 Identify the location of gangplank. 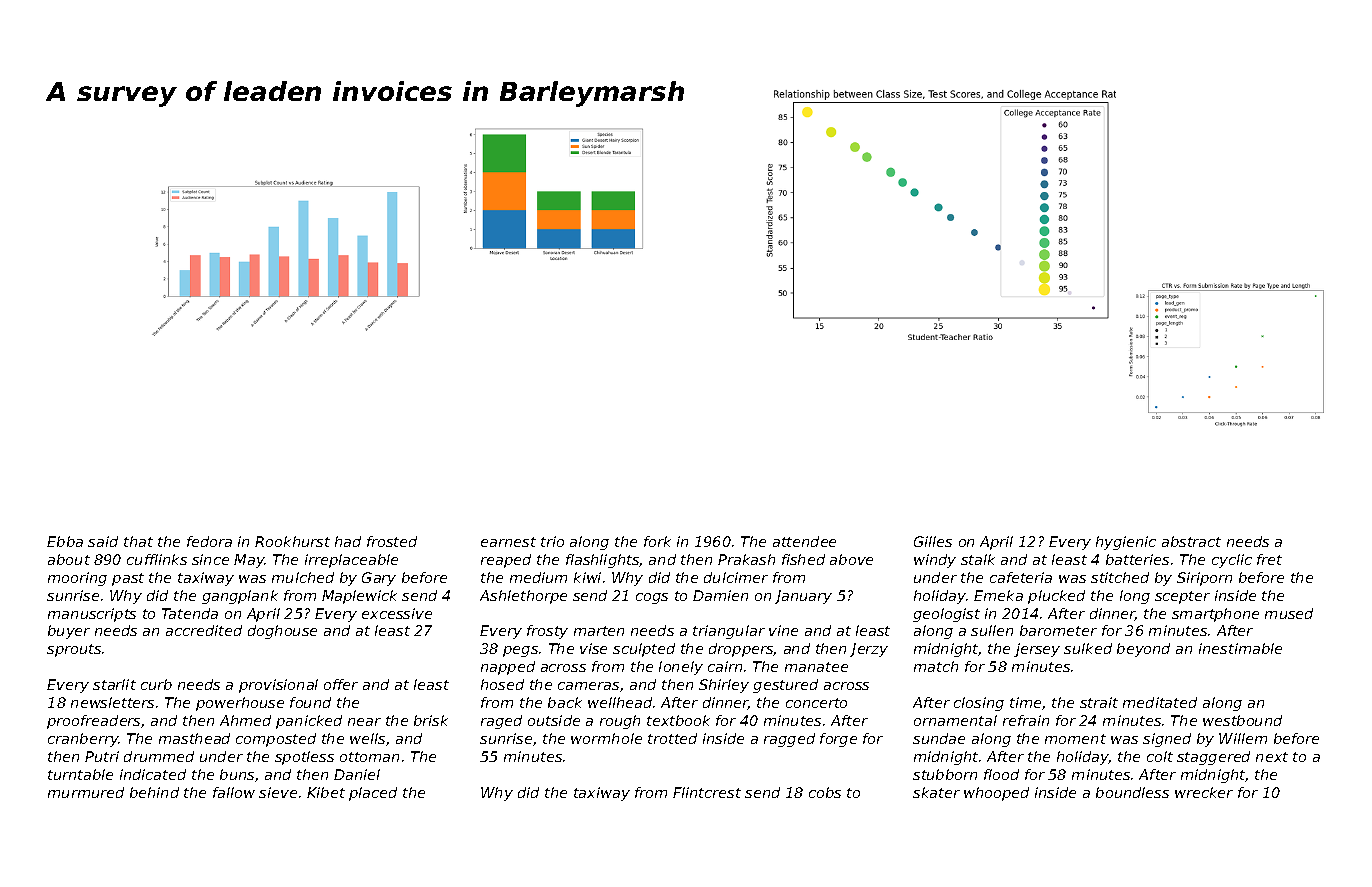
(240, 597).
